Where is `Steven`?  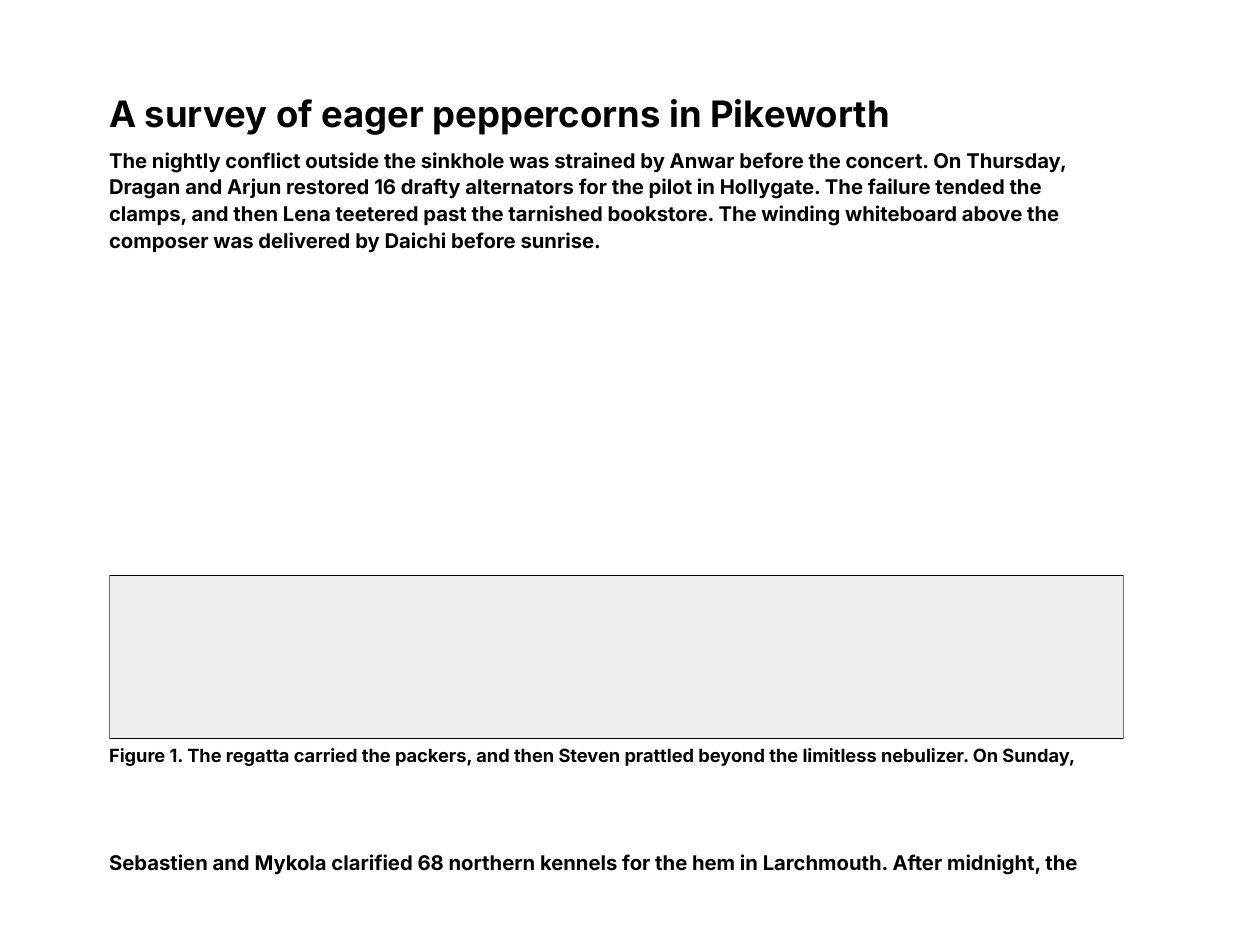
Steven is located at coordinates (589, 755).
